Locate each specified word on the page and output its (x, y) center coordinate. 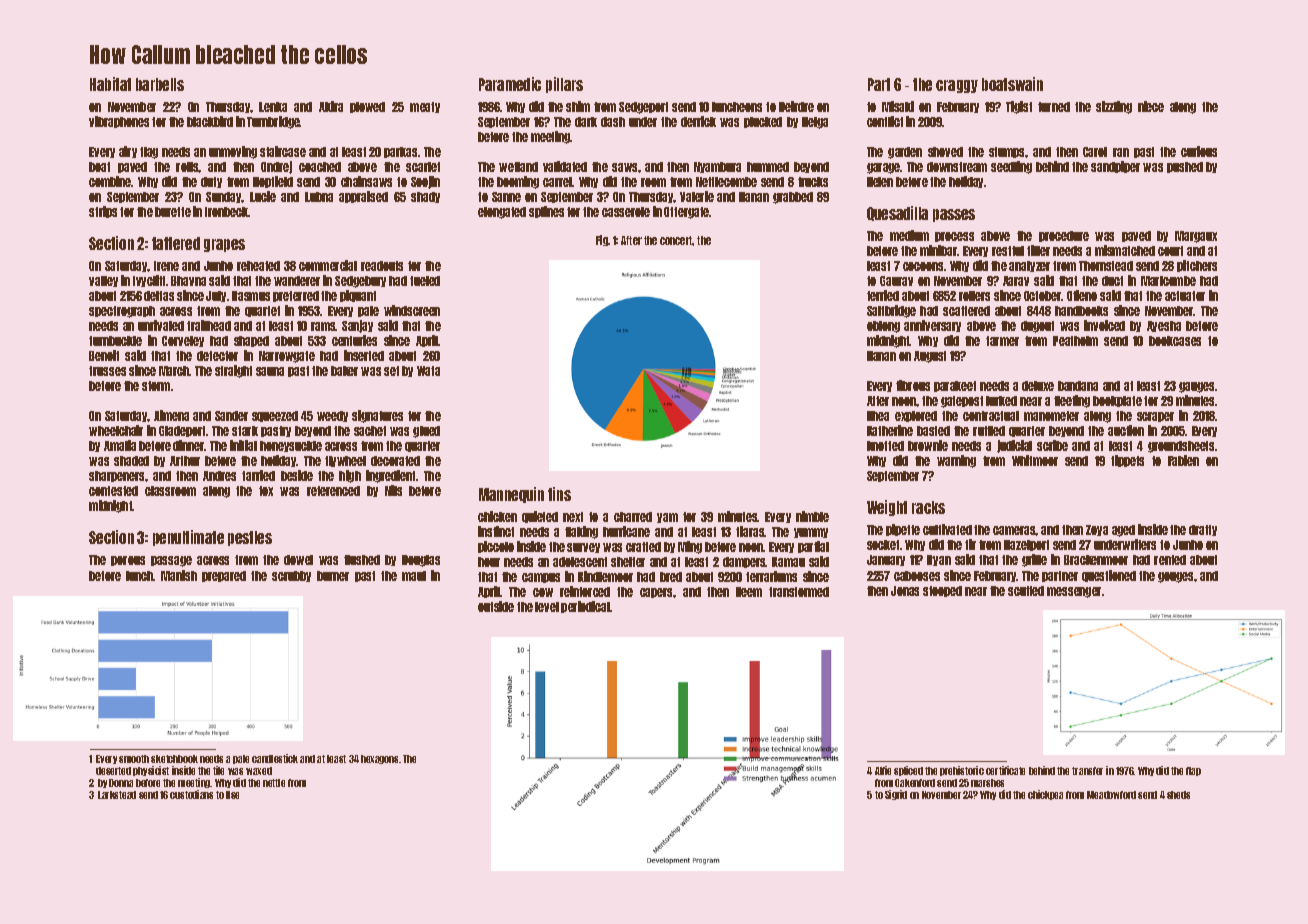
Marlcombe (1168, 281)
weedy (332, 416)
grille (1034, 560)
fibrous (913, 385)
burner (333, 576)
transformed (799, 592)
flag (149, 153)
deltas (159, 296)
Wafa (428, 371)
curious (1199, 151)
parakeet (955, 386)
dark (586, 122)
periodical (586, 607)
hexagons (379, 759)
